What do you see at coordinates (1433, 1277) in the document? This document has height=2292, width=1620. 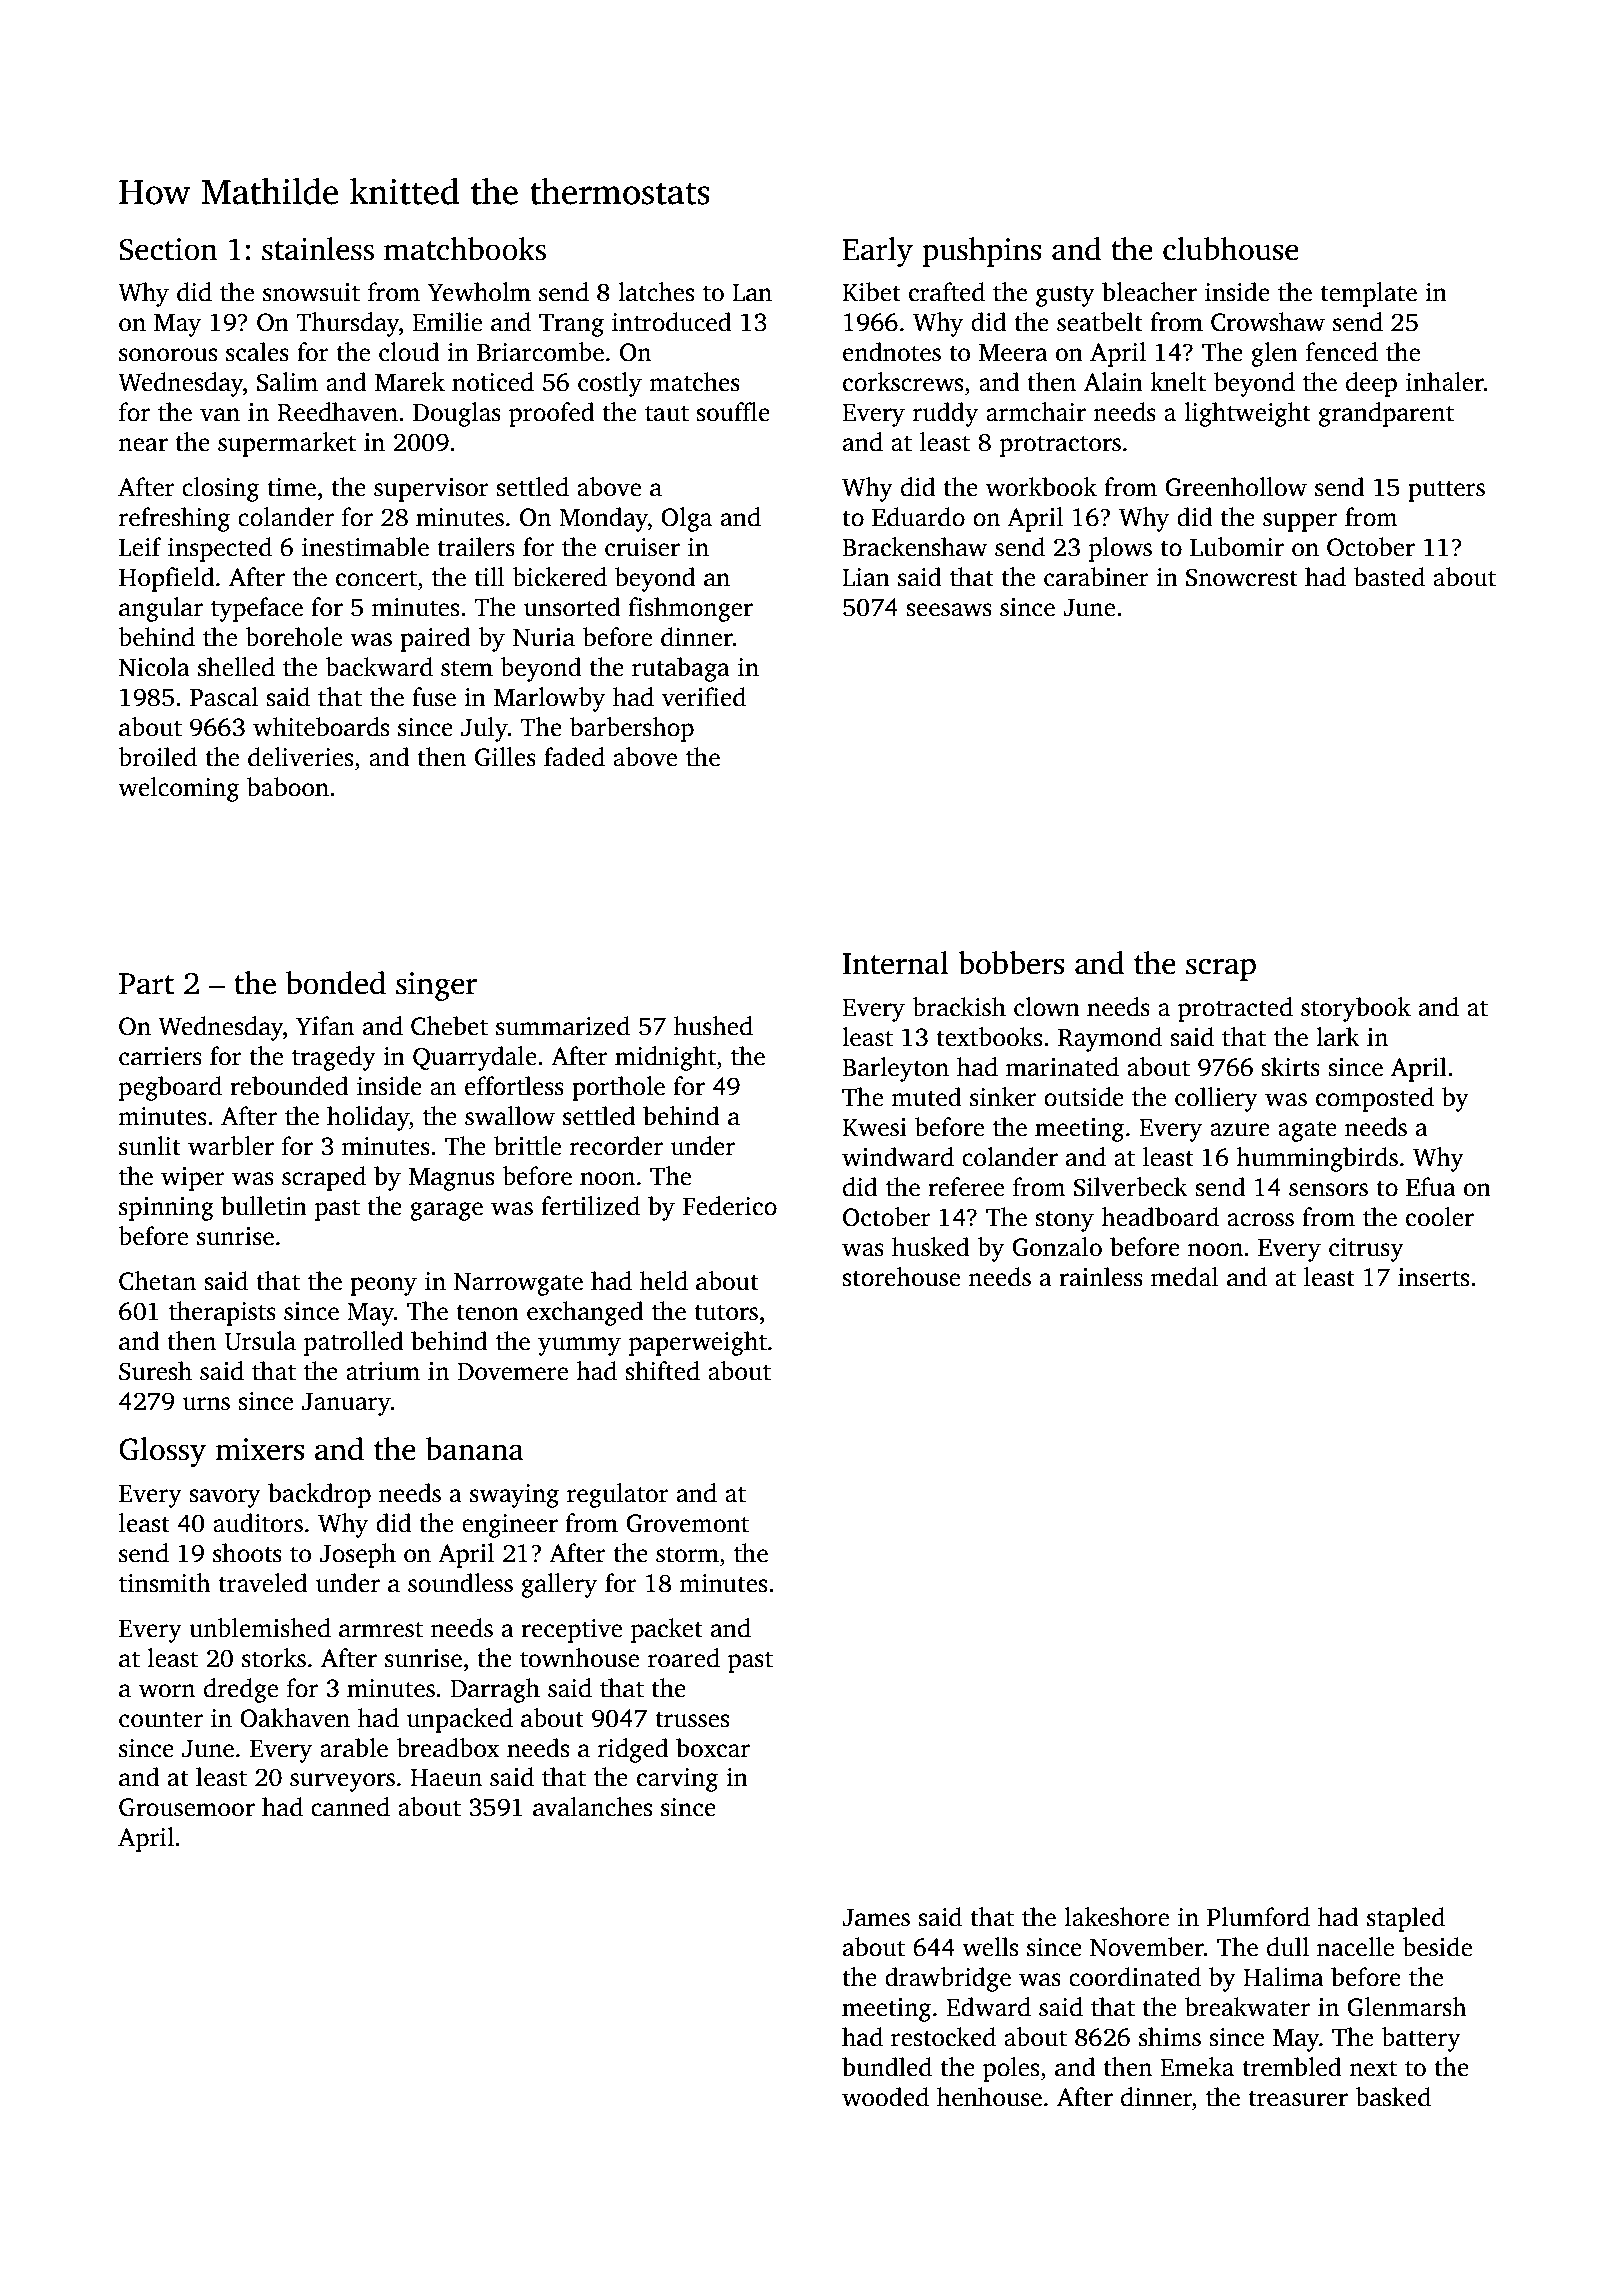 I see `inserts` at bounding box center [1433, 1277].
